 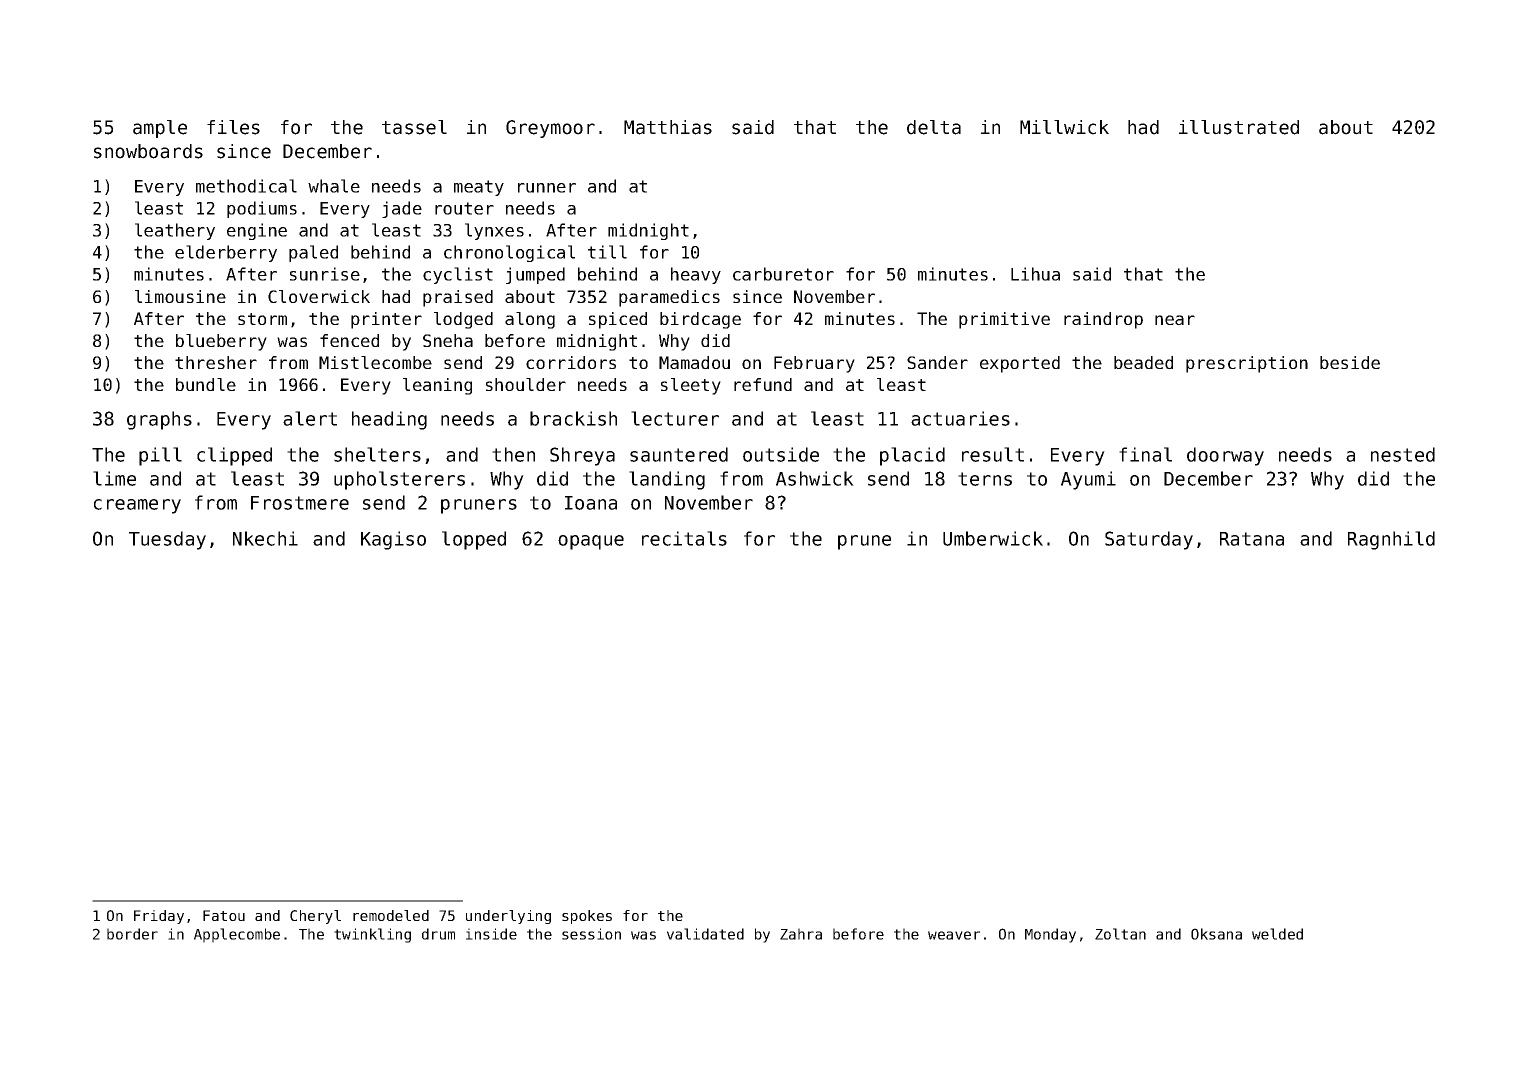 I want to click on delta, so click(x=934, y=127).
